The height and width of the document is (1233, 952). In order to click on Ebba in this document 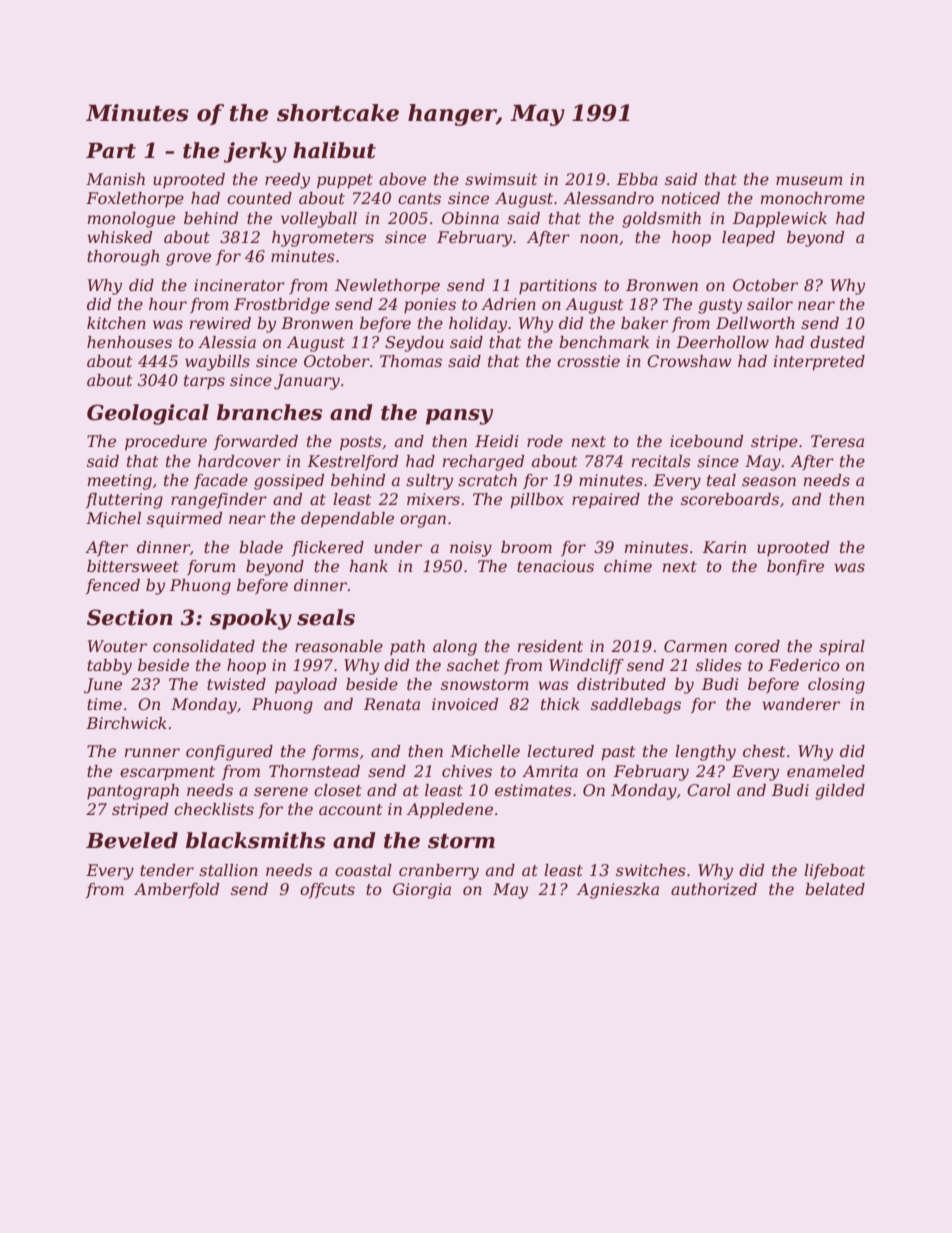, I will do `click(637, 179)`.
